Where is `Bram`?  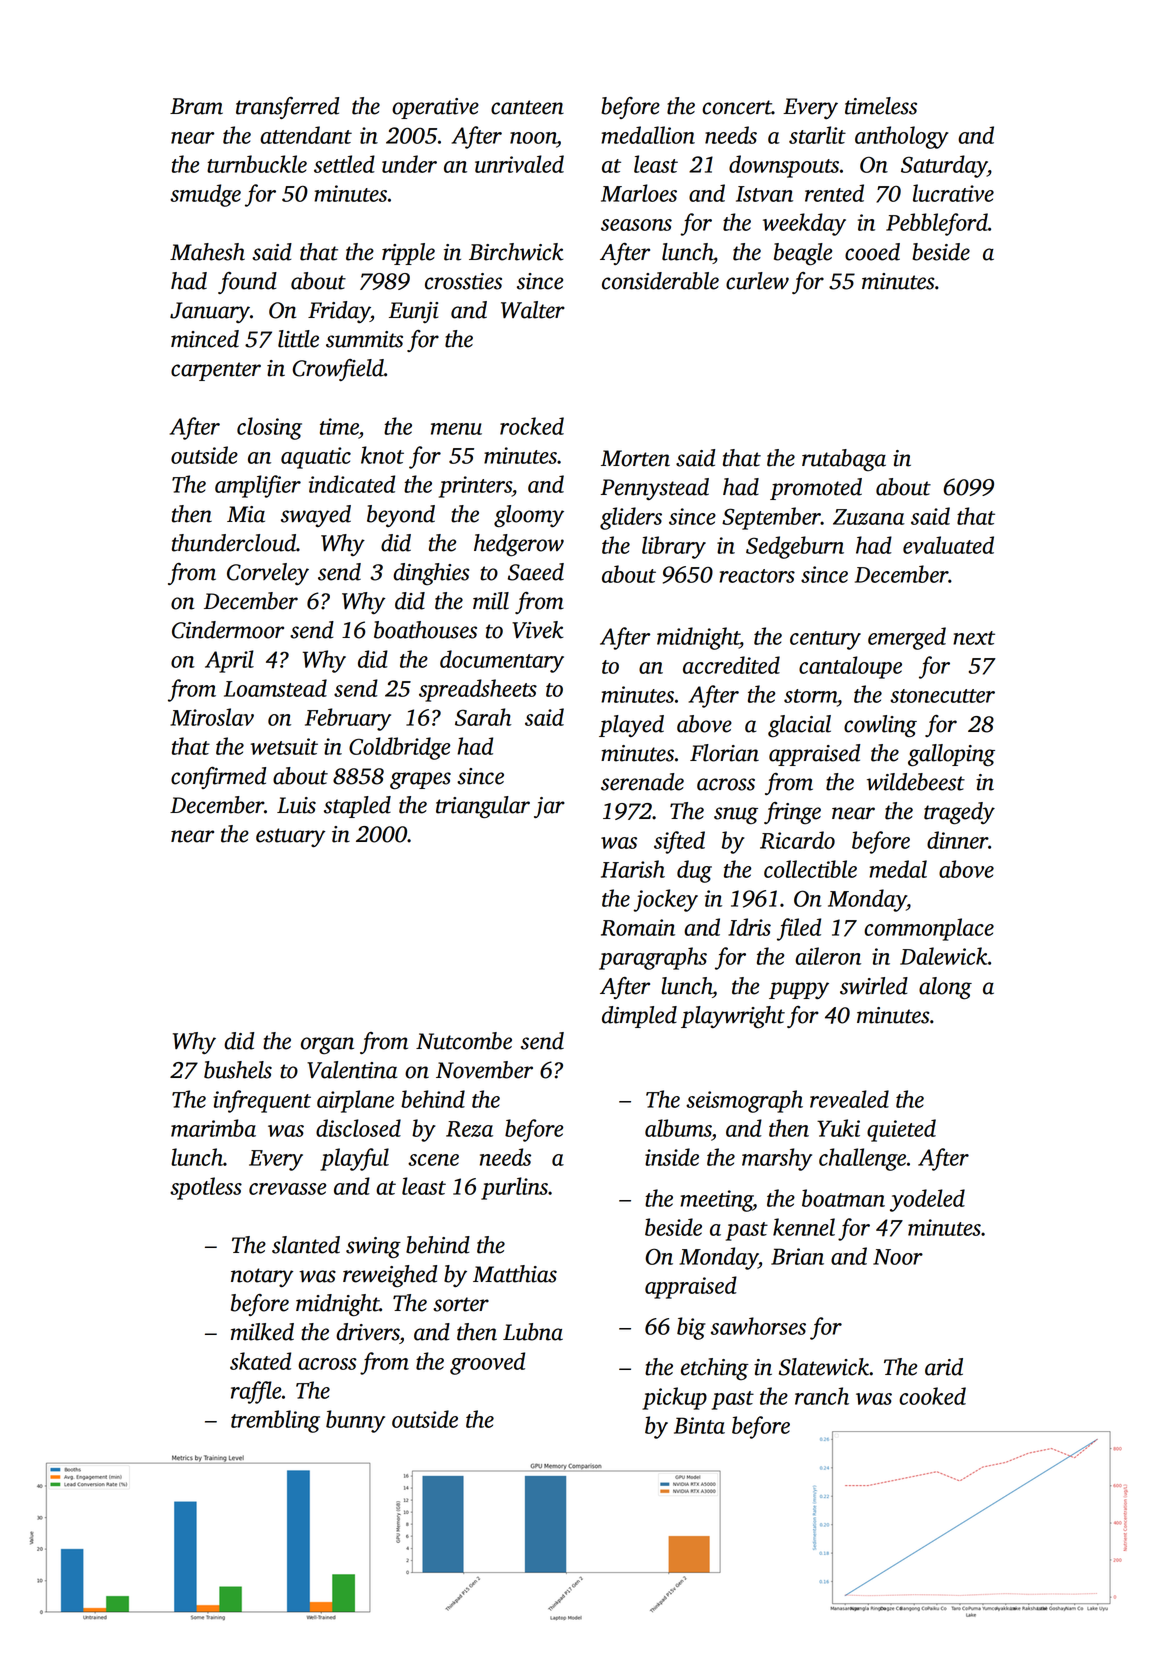
Bram is located at coordinates (196, 106).
